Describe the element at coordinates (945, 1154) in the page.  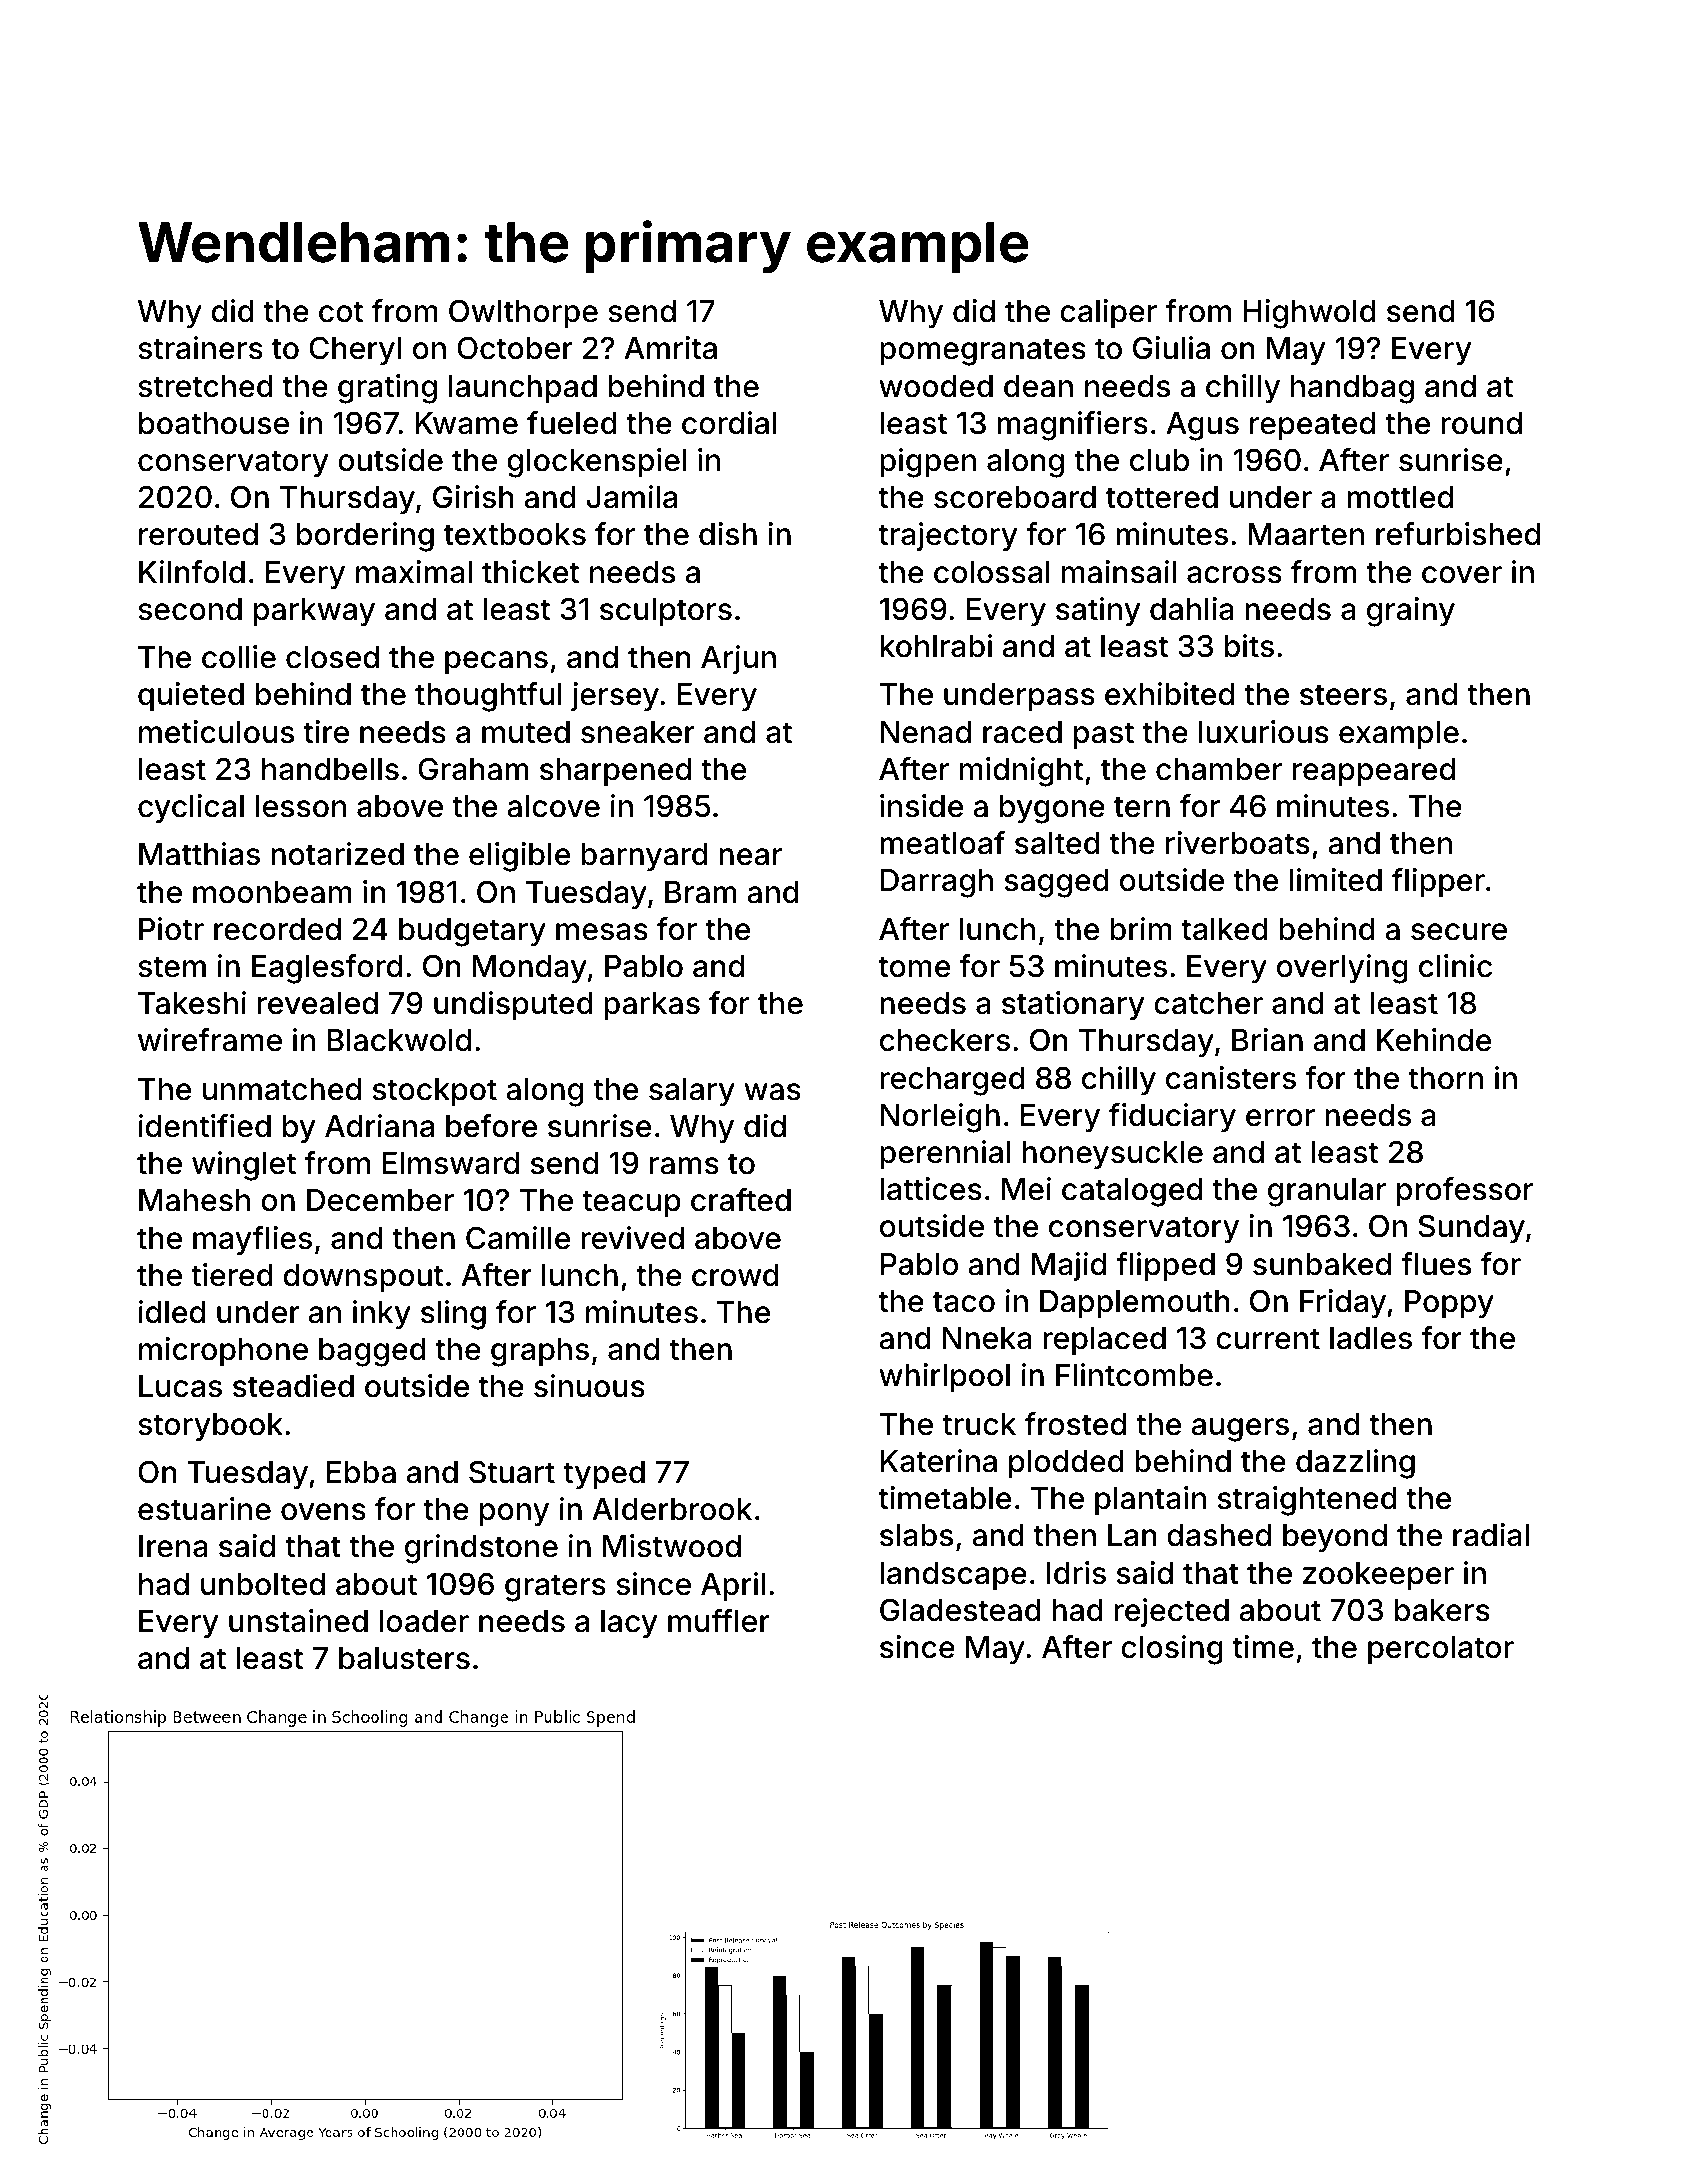
I see `perennial` at that location.
